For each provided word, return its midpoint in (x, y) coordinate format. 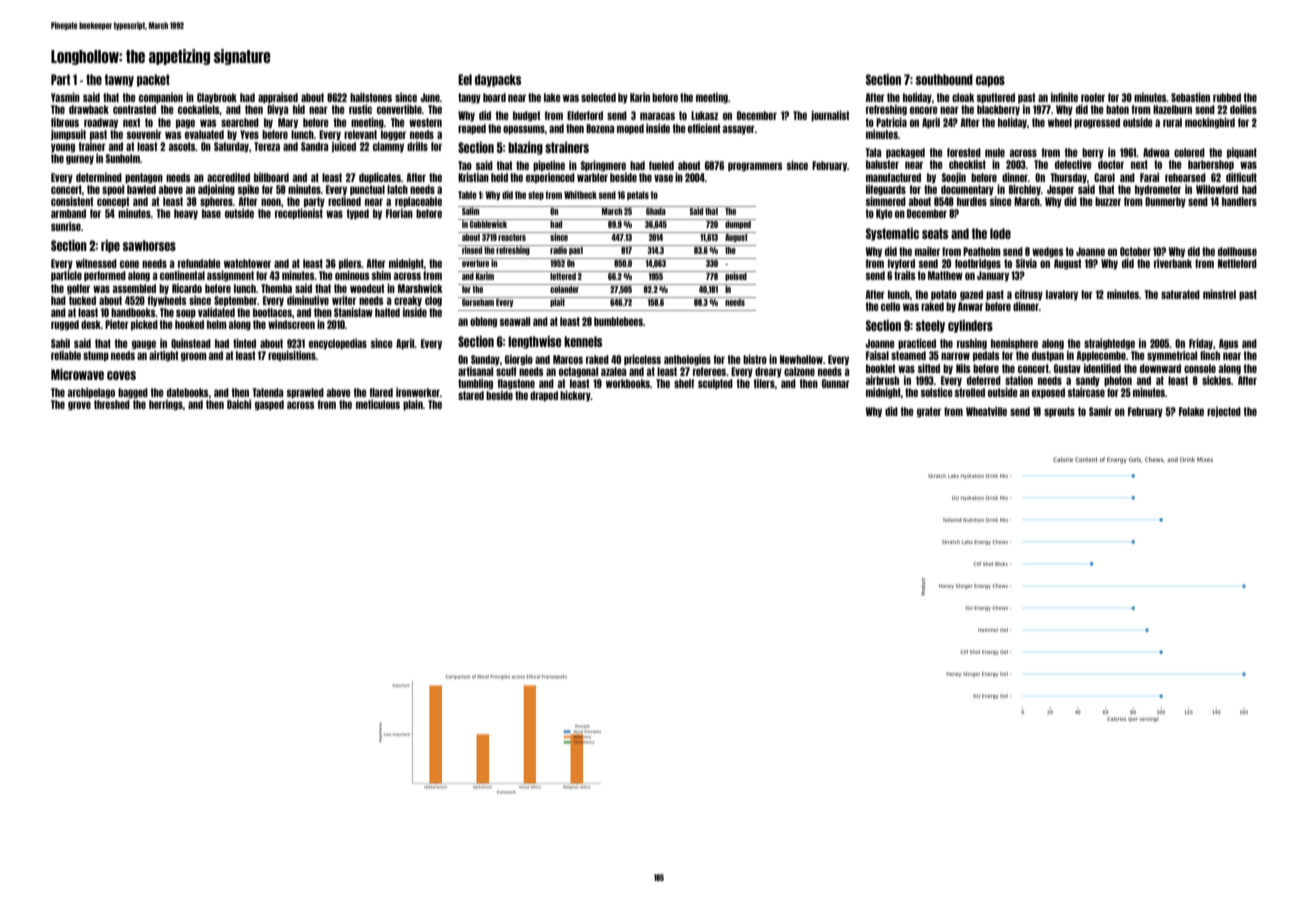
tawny (119, 80)
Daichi (239, 404)
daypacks (498, 80)
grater (929, 412)
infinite (1064, 97)
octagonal (578, 372)
